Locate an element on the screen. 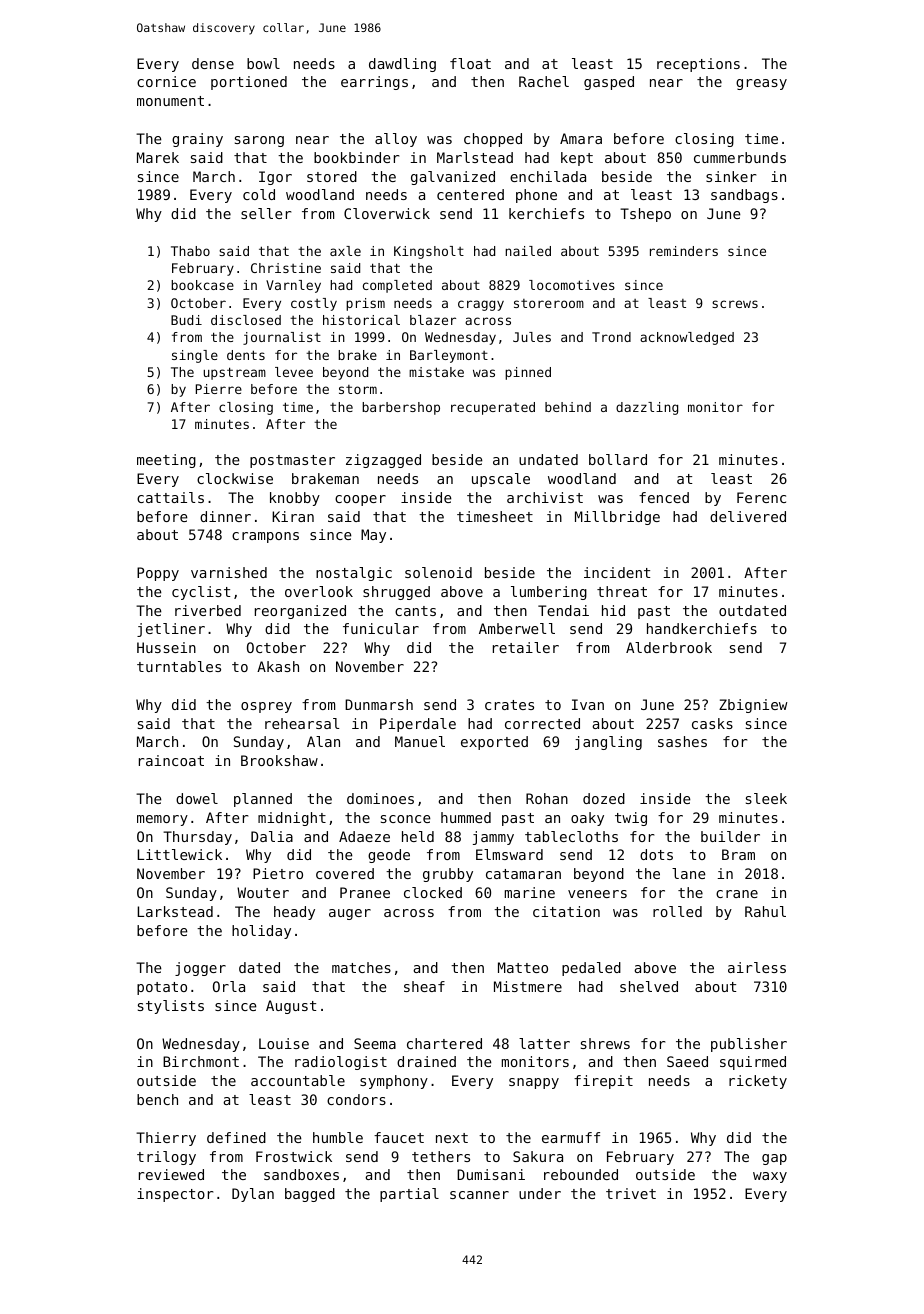  firepit is located at coordinates (603, 1082).
